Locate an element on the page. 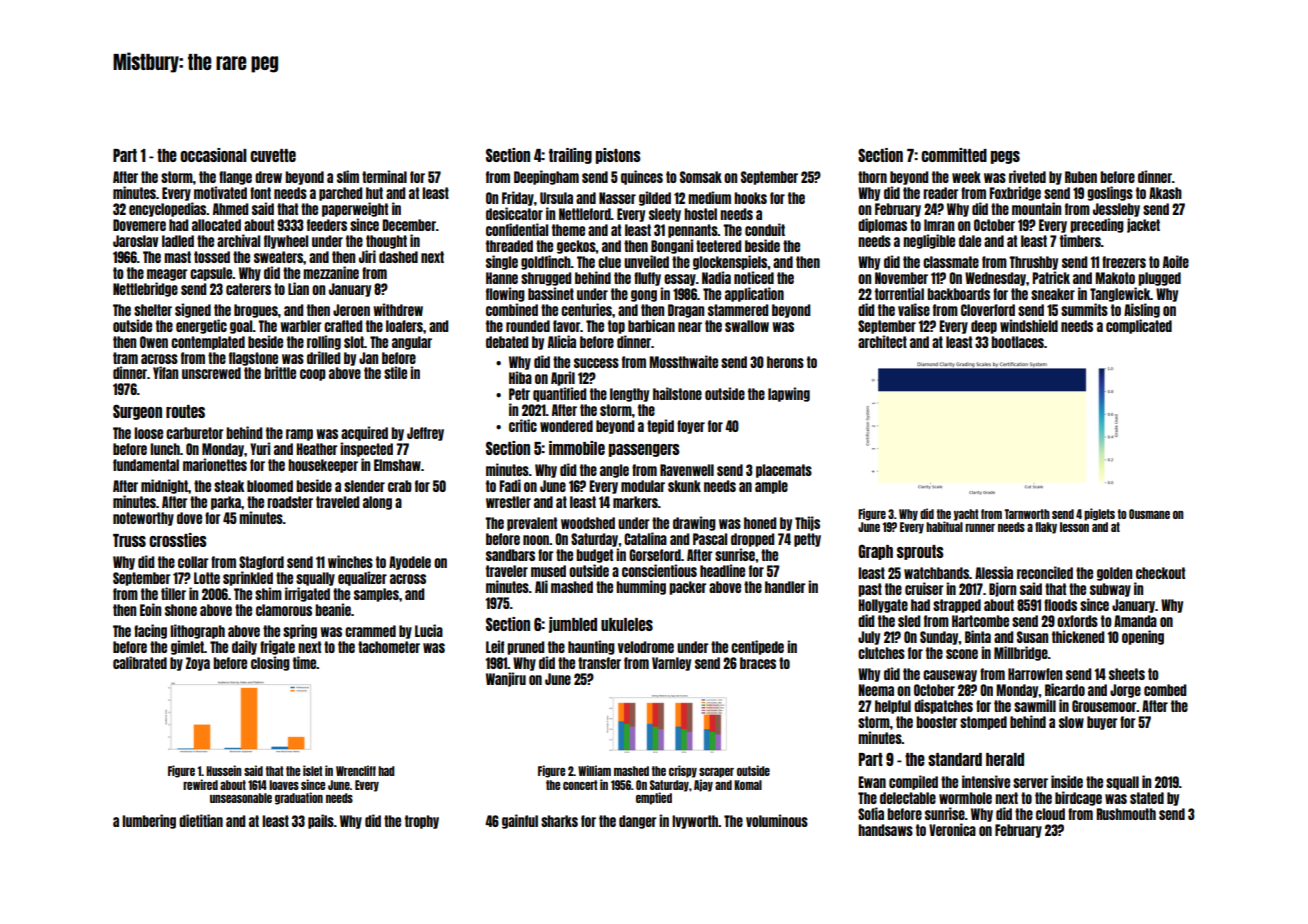 This document has height=924, width=1308. handsaws is located at coordinates (885, 830).
